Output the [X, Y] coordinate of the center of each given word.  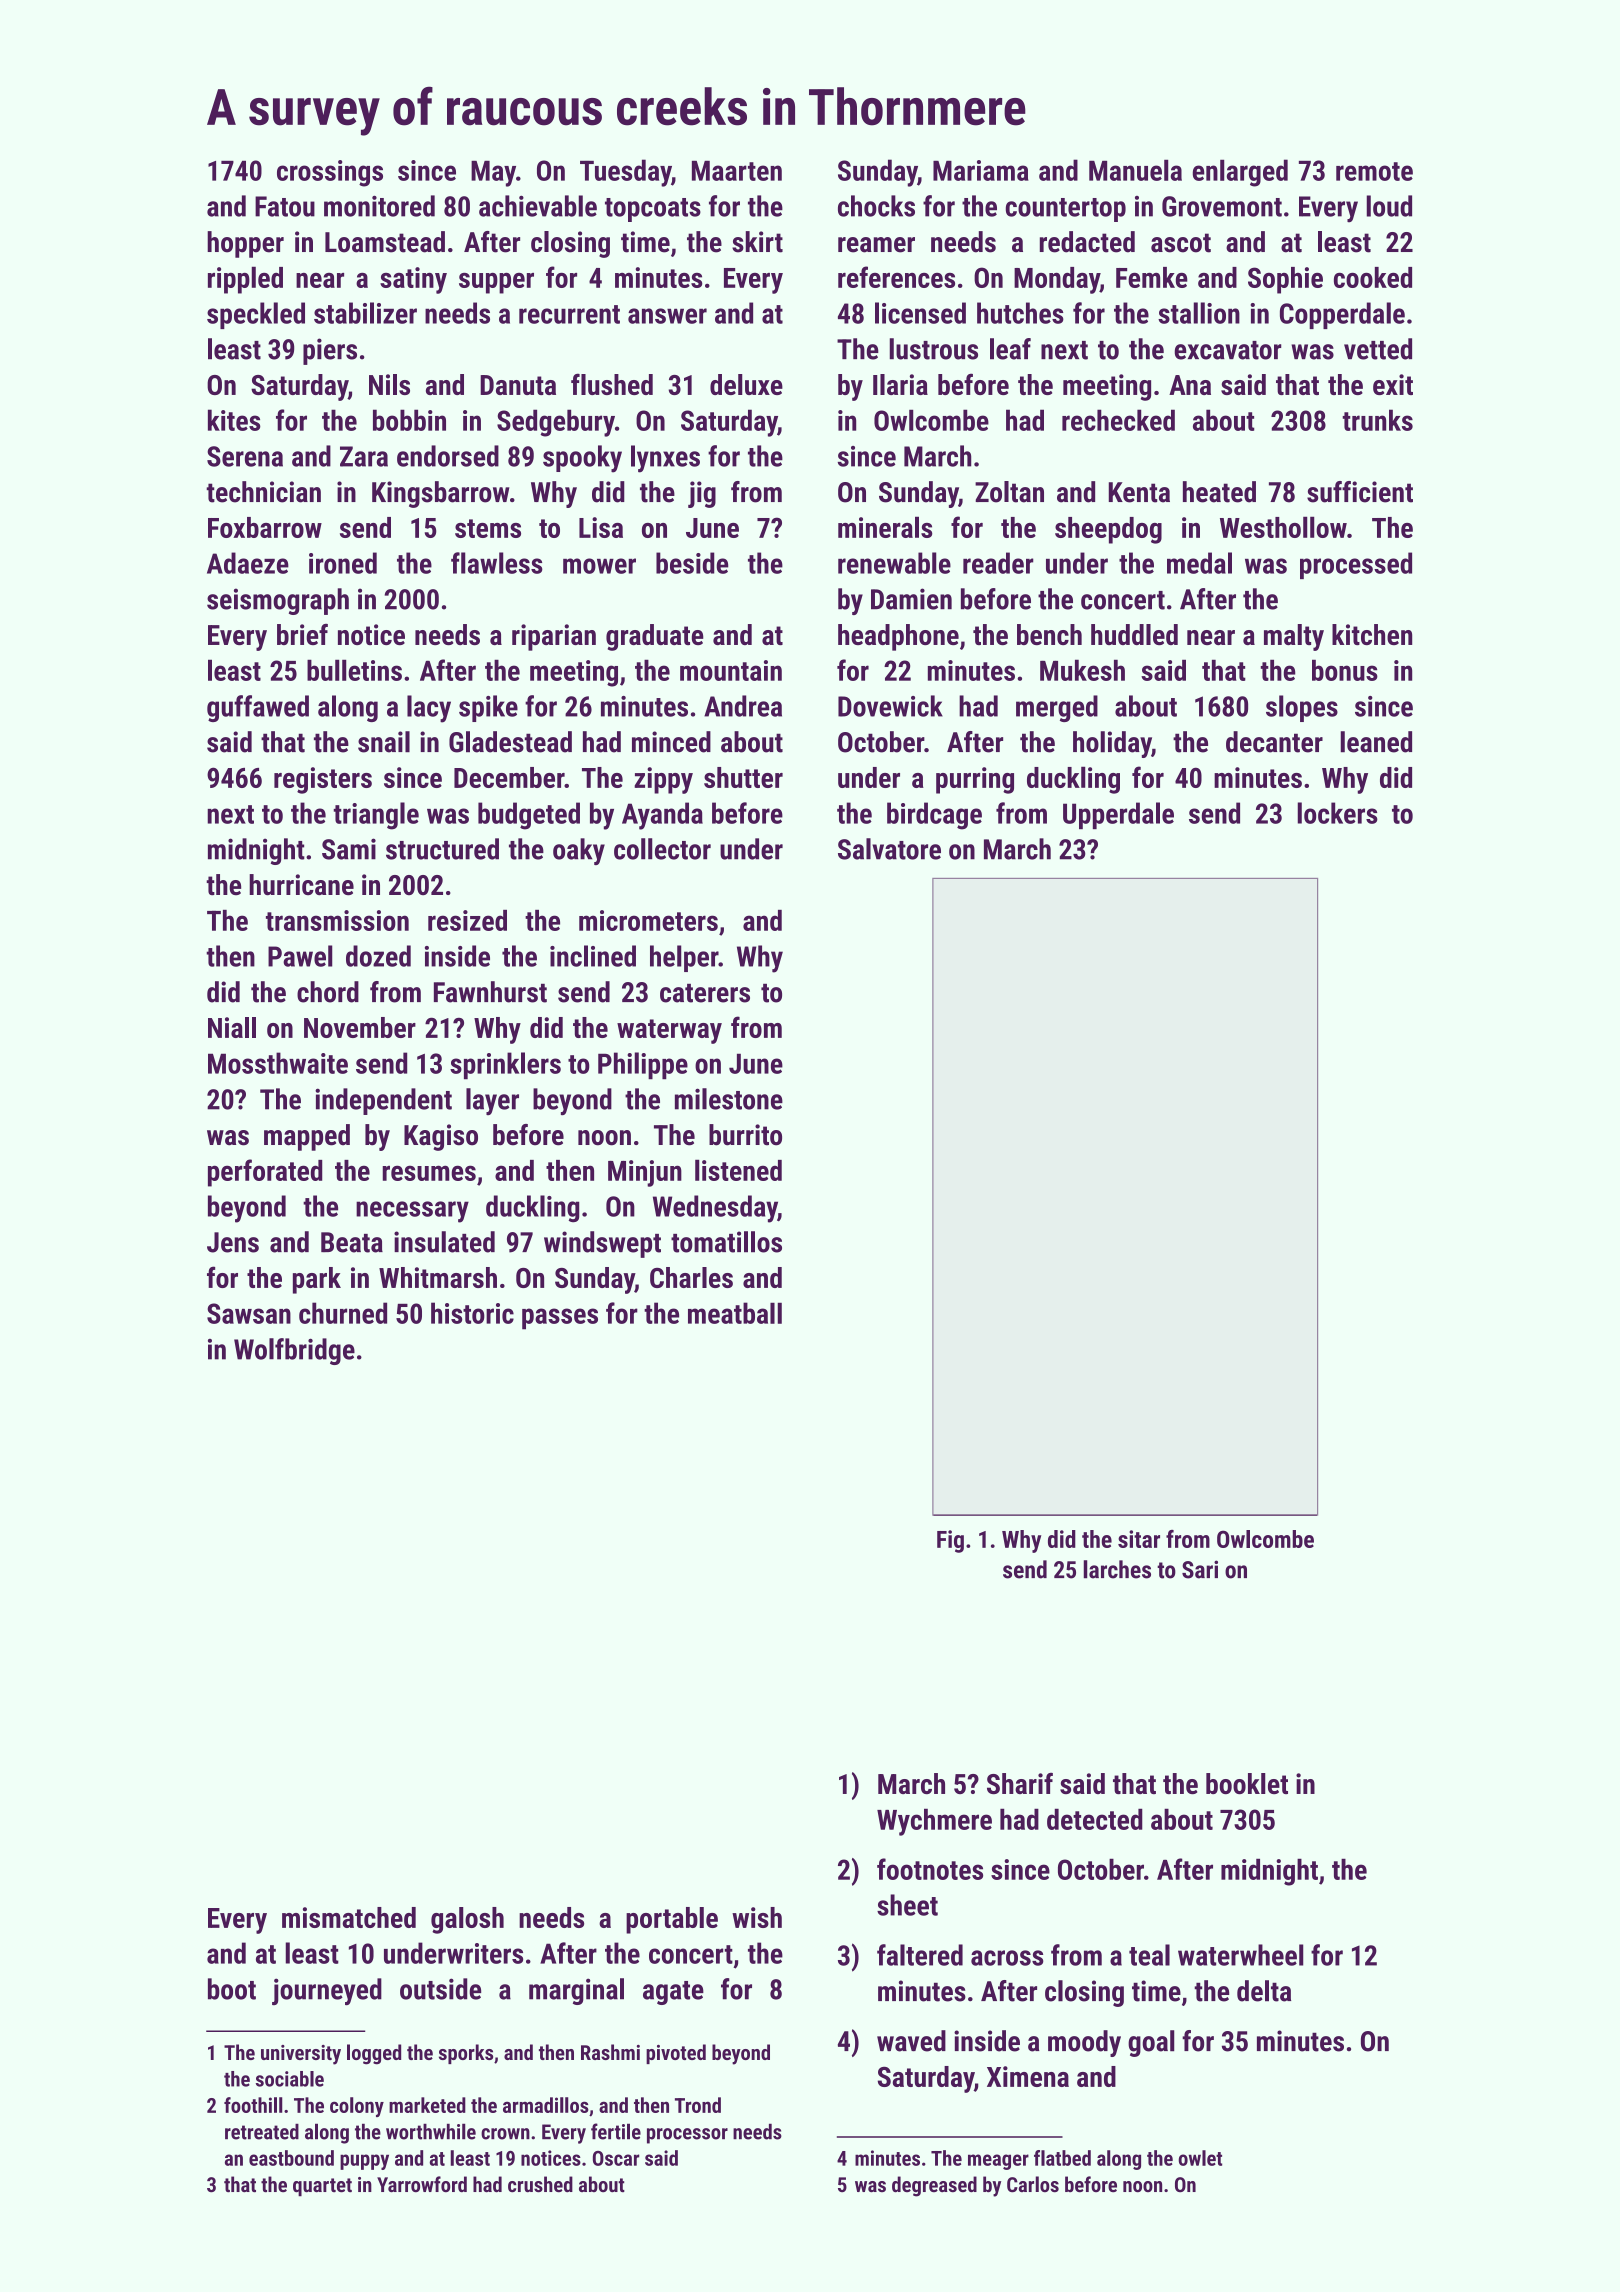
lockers [1338, 813]
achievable [538, 206]
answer [667, 316]
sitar [1139, 1539]
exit [1393, 384]
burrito [745, 1135]
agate [673, 1993]
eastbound [291, 2158]
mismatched [349, 1917]
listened [738, 1170]
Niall [232, 1027]
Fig [950, 1541]
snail [384, 742]
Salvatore [889, 849]
